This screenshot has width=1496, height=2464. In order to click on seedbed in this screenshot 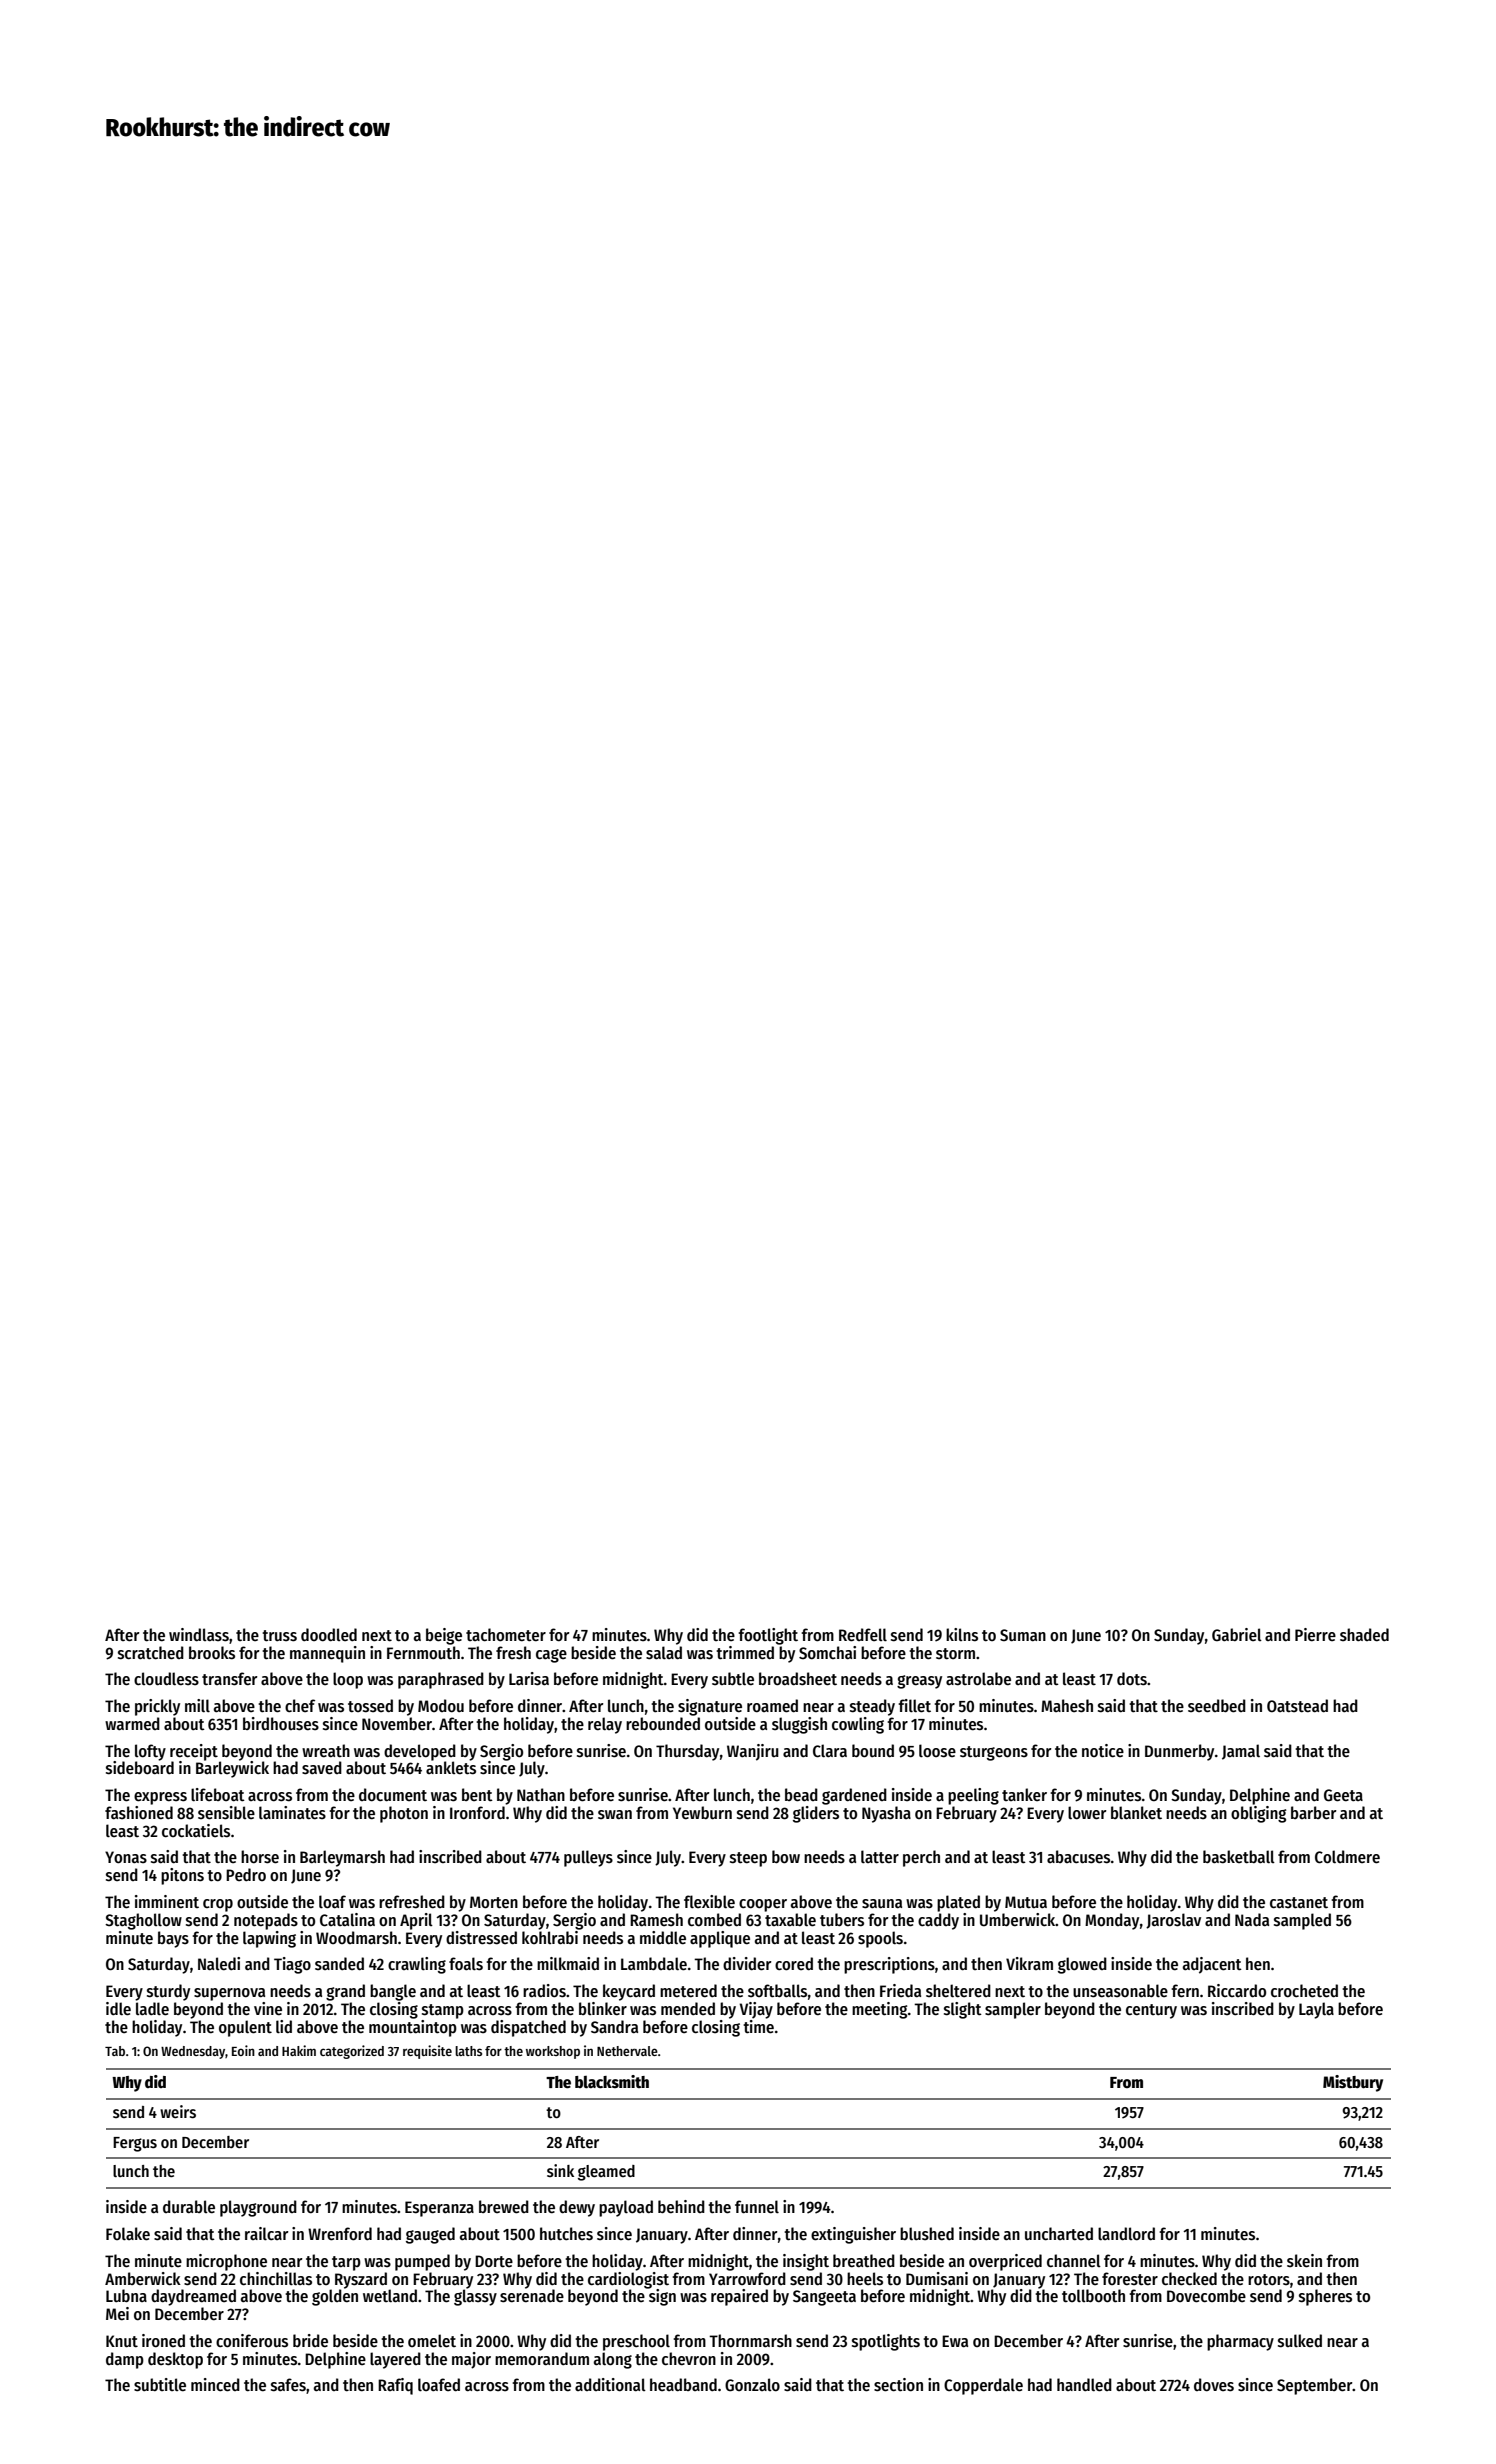, I will do `click(1217, 1706)`.
